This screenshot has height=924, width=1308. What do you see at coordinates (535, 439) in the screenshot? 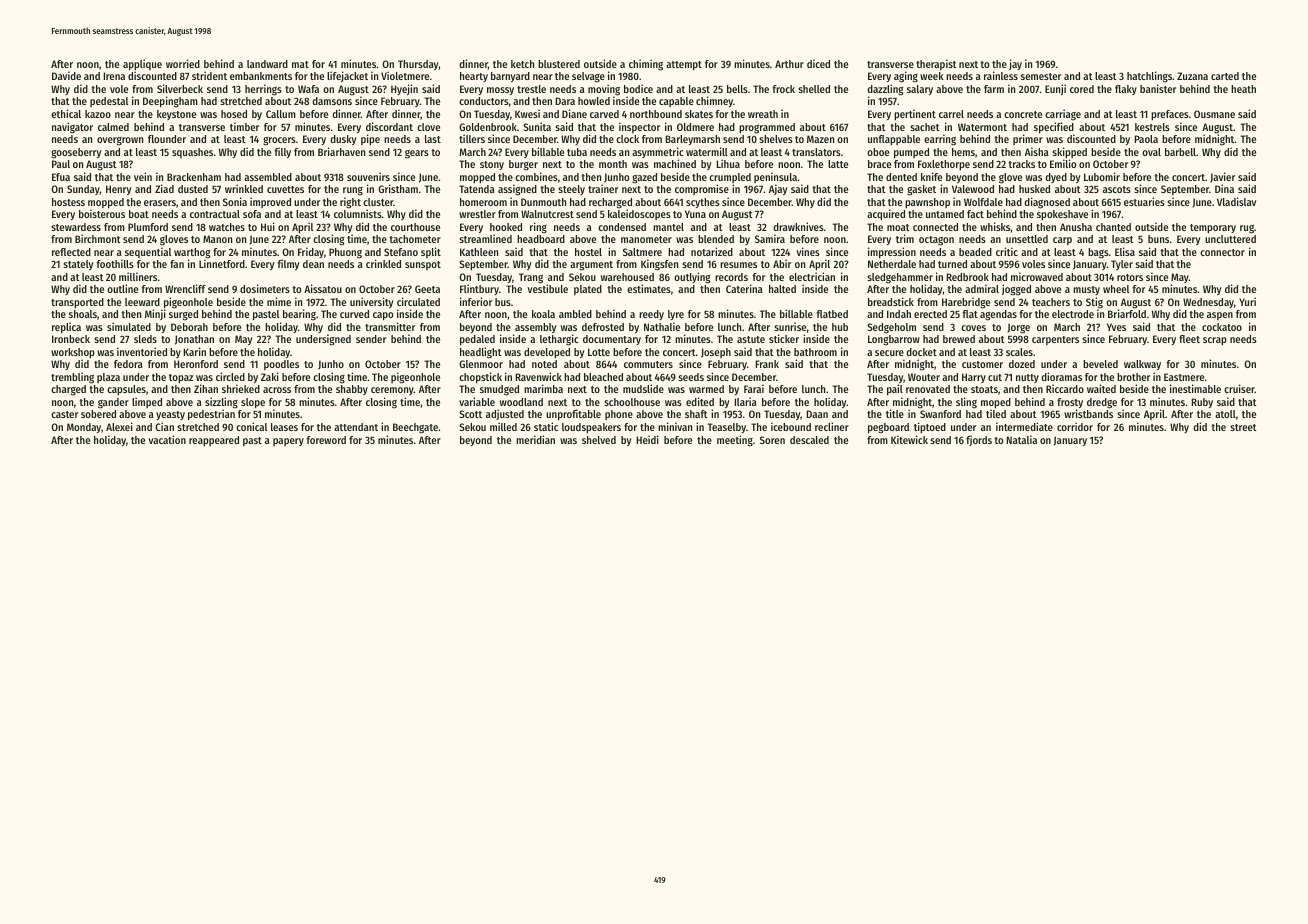
I see `meridian` at bounding box center [535, 439].
